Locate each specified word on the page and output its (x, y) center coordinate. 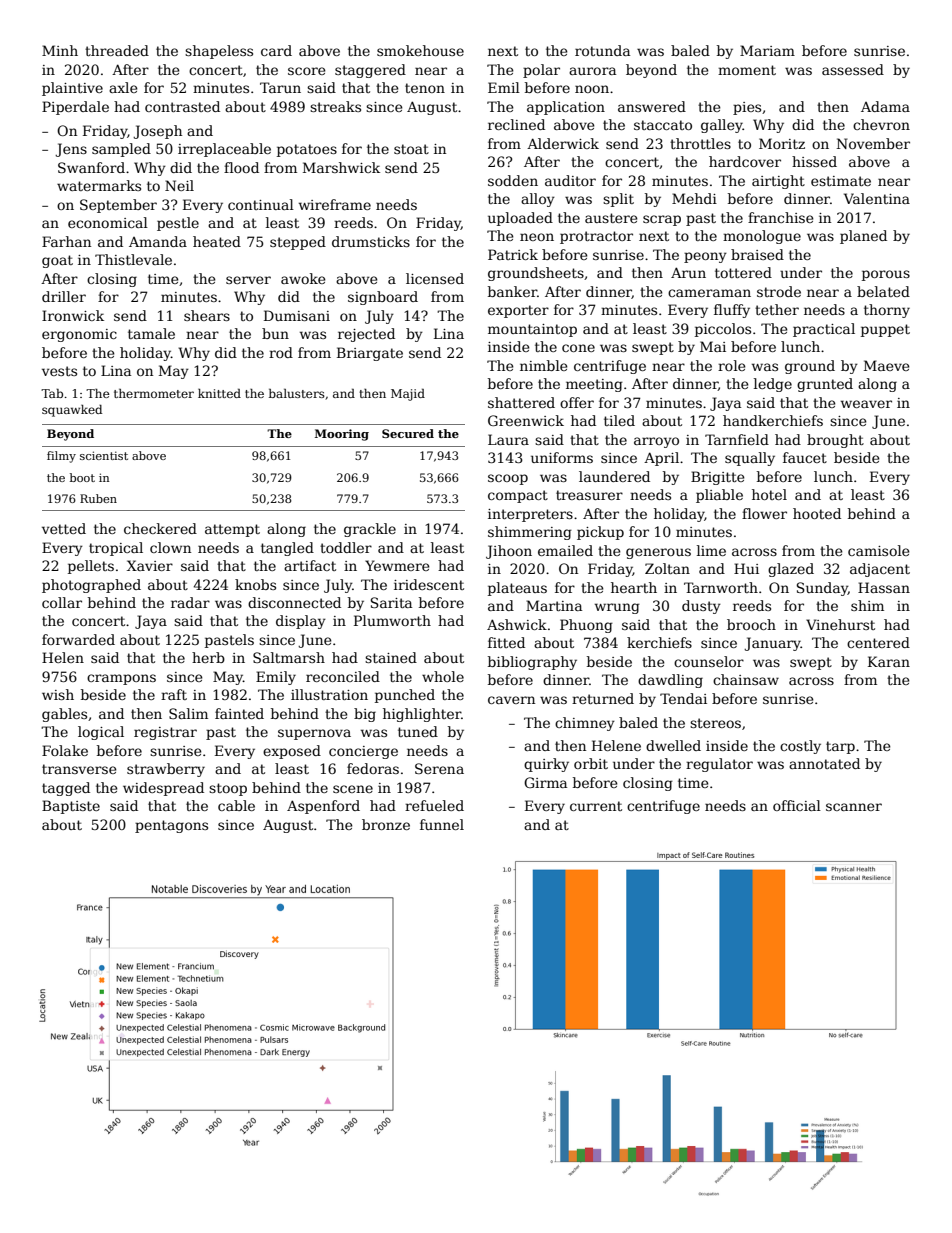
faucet (805, 457)
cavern (511, 700)
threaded (117, 50)
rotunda (602, 50)
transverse (79, 769)
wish (58, 694)
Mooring (342, 435)
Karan (889, 661)
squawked (72, 411)
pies (747, 108)
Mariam (767, 50)
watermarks (99, 185)
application (566, 108)
